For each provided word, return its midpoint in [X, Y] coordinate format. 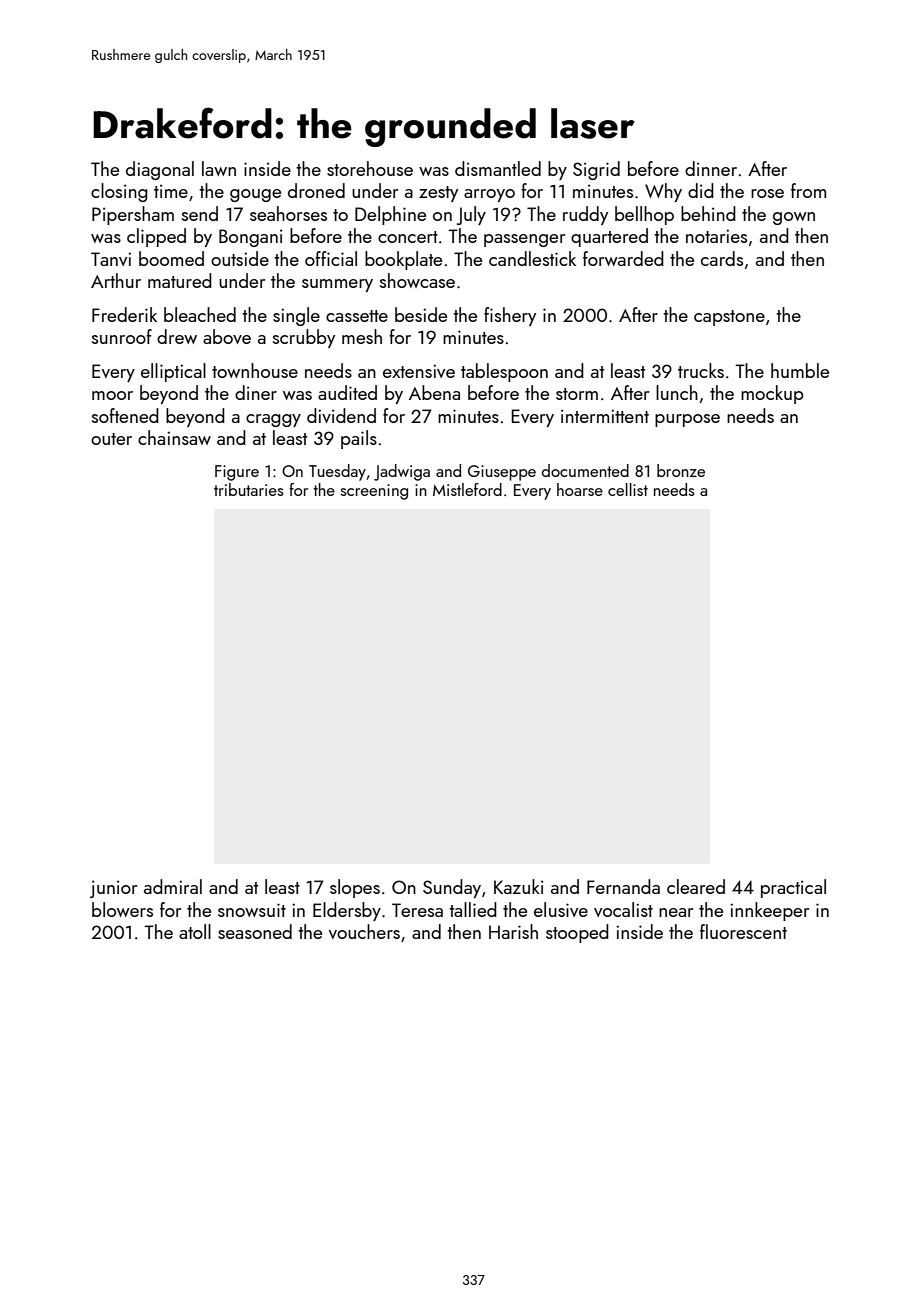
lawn [219, 168]
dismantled [498, 168]
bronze [681, 470]
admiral [173, 886]
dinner [711, 168]
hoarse [580, 489]
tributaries [249, 489]
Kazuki [518, 886]
